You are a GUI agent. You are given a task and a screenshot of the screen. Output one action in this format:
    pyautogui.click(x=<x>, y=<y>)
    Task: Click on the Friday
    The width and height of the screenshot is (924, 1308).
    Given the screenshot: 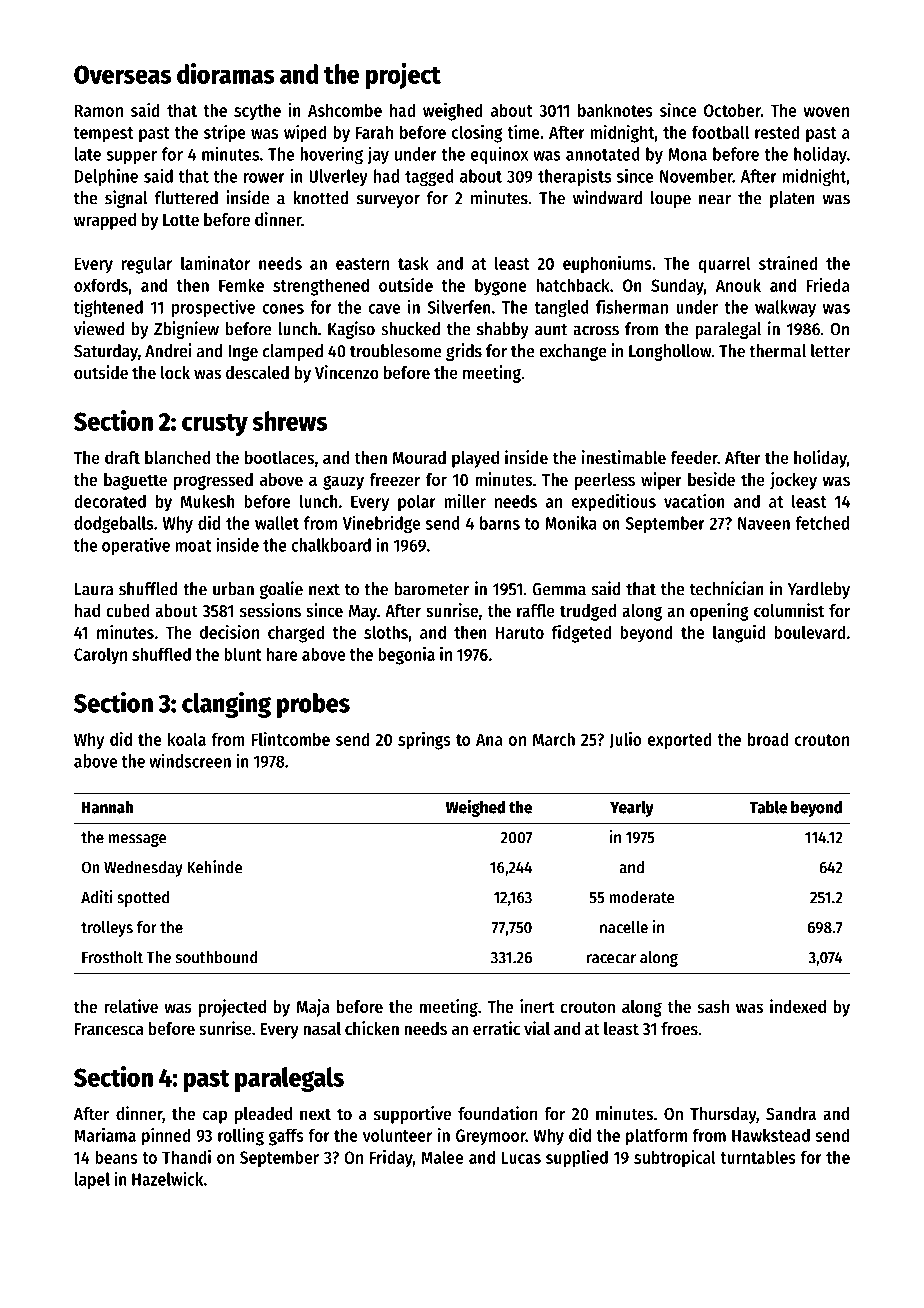 What is the action you would take?
    pyautogui.click(x=391, y=1159)
